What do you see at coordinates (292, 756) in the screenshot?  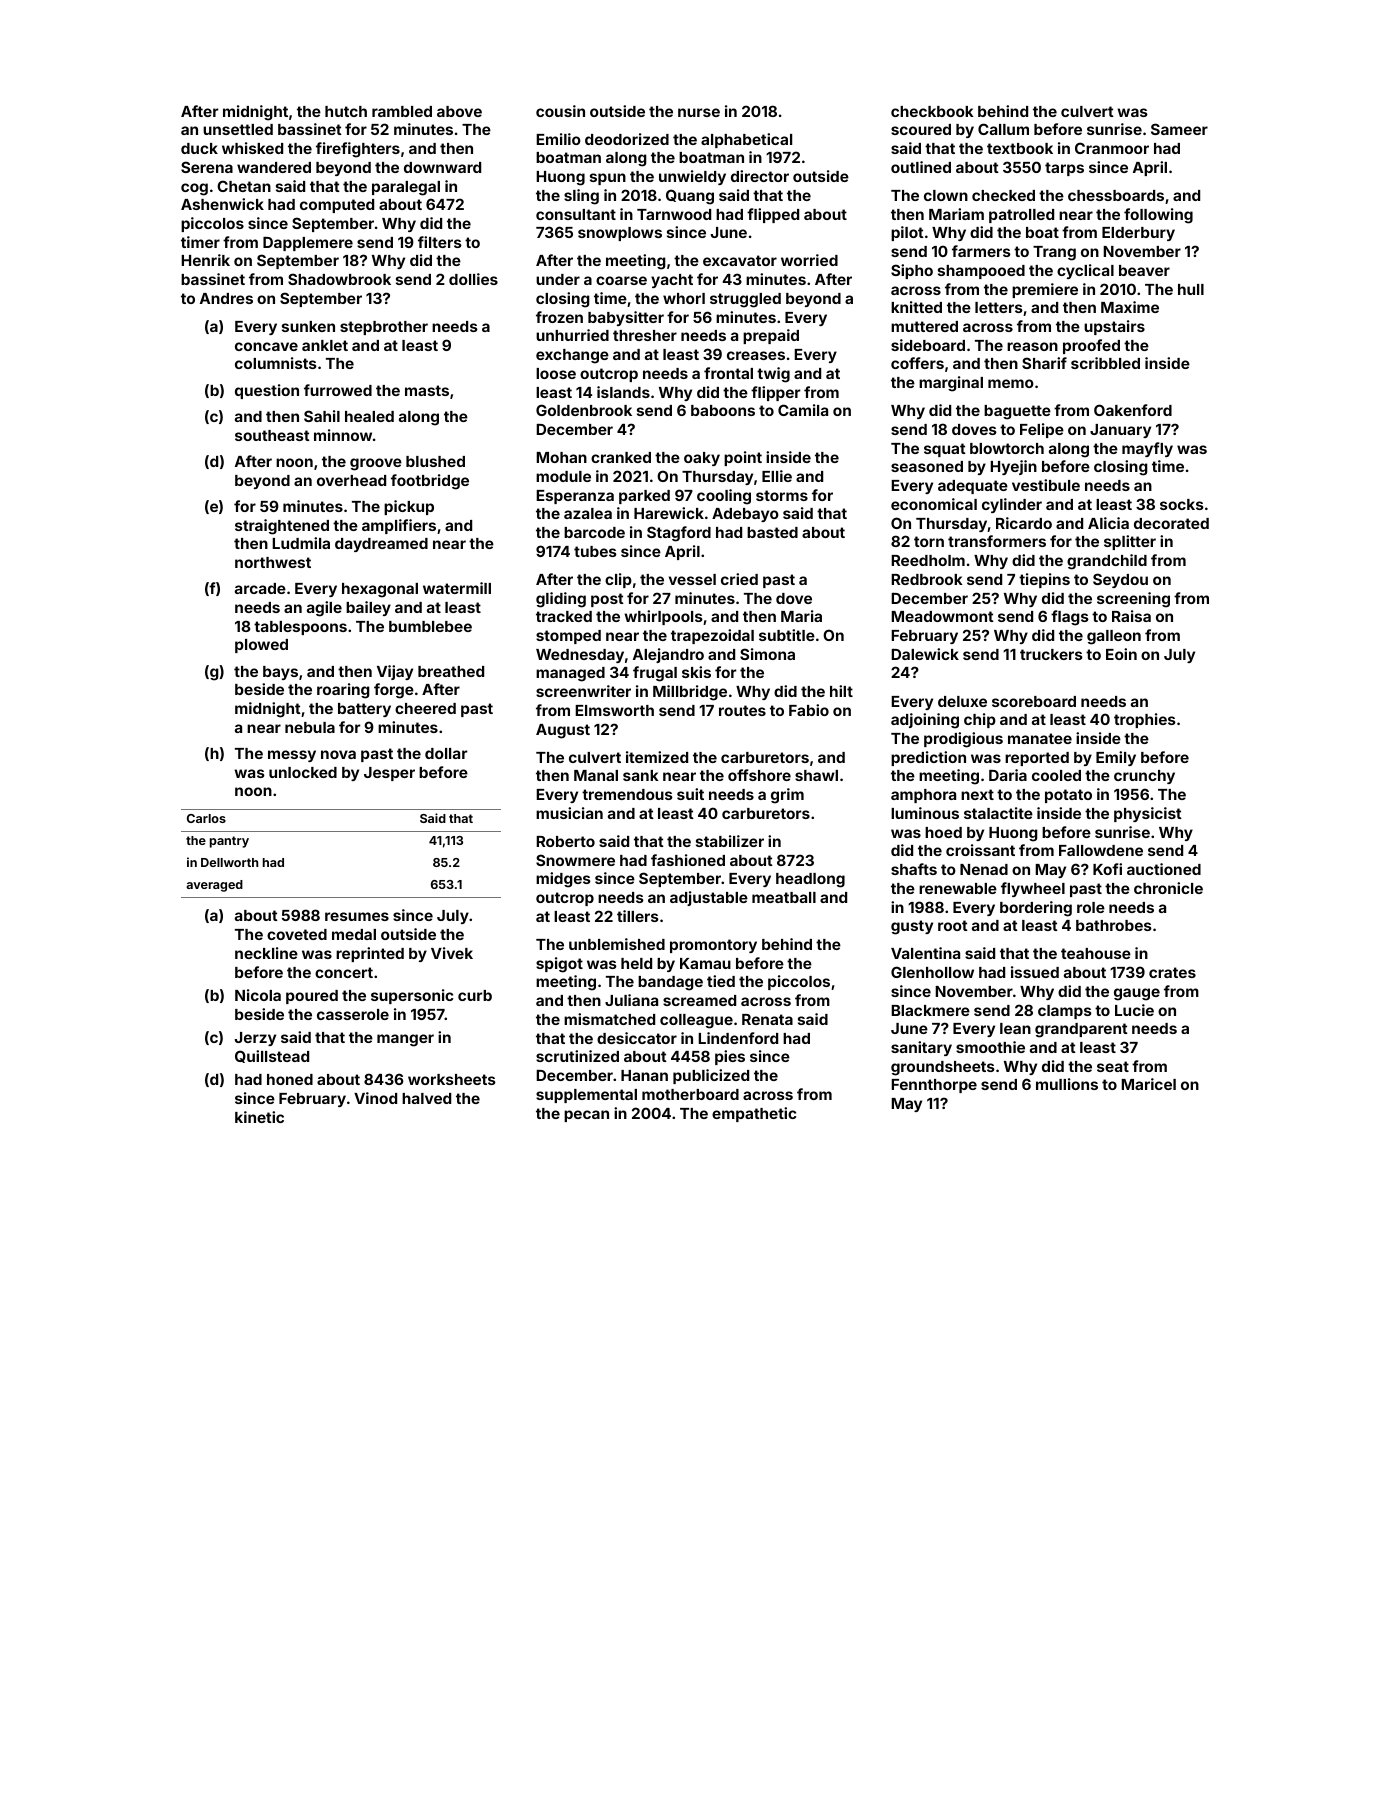 I see `messy` at bounding box center [292, 756].
